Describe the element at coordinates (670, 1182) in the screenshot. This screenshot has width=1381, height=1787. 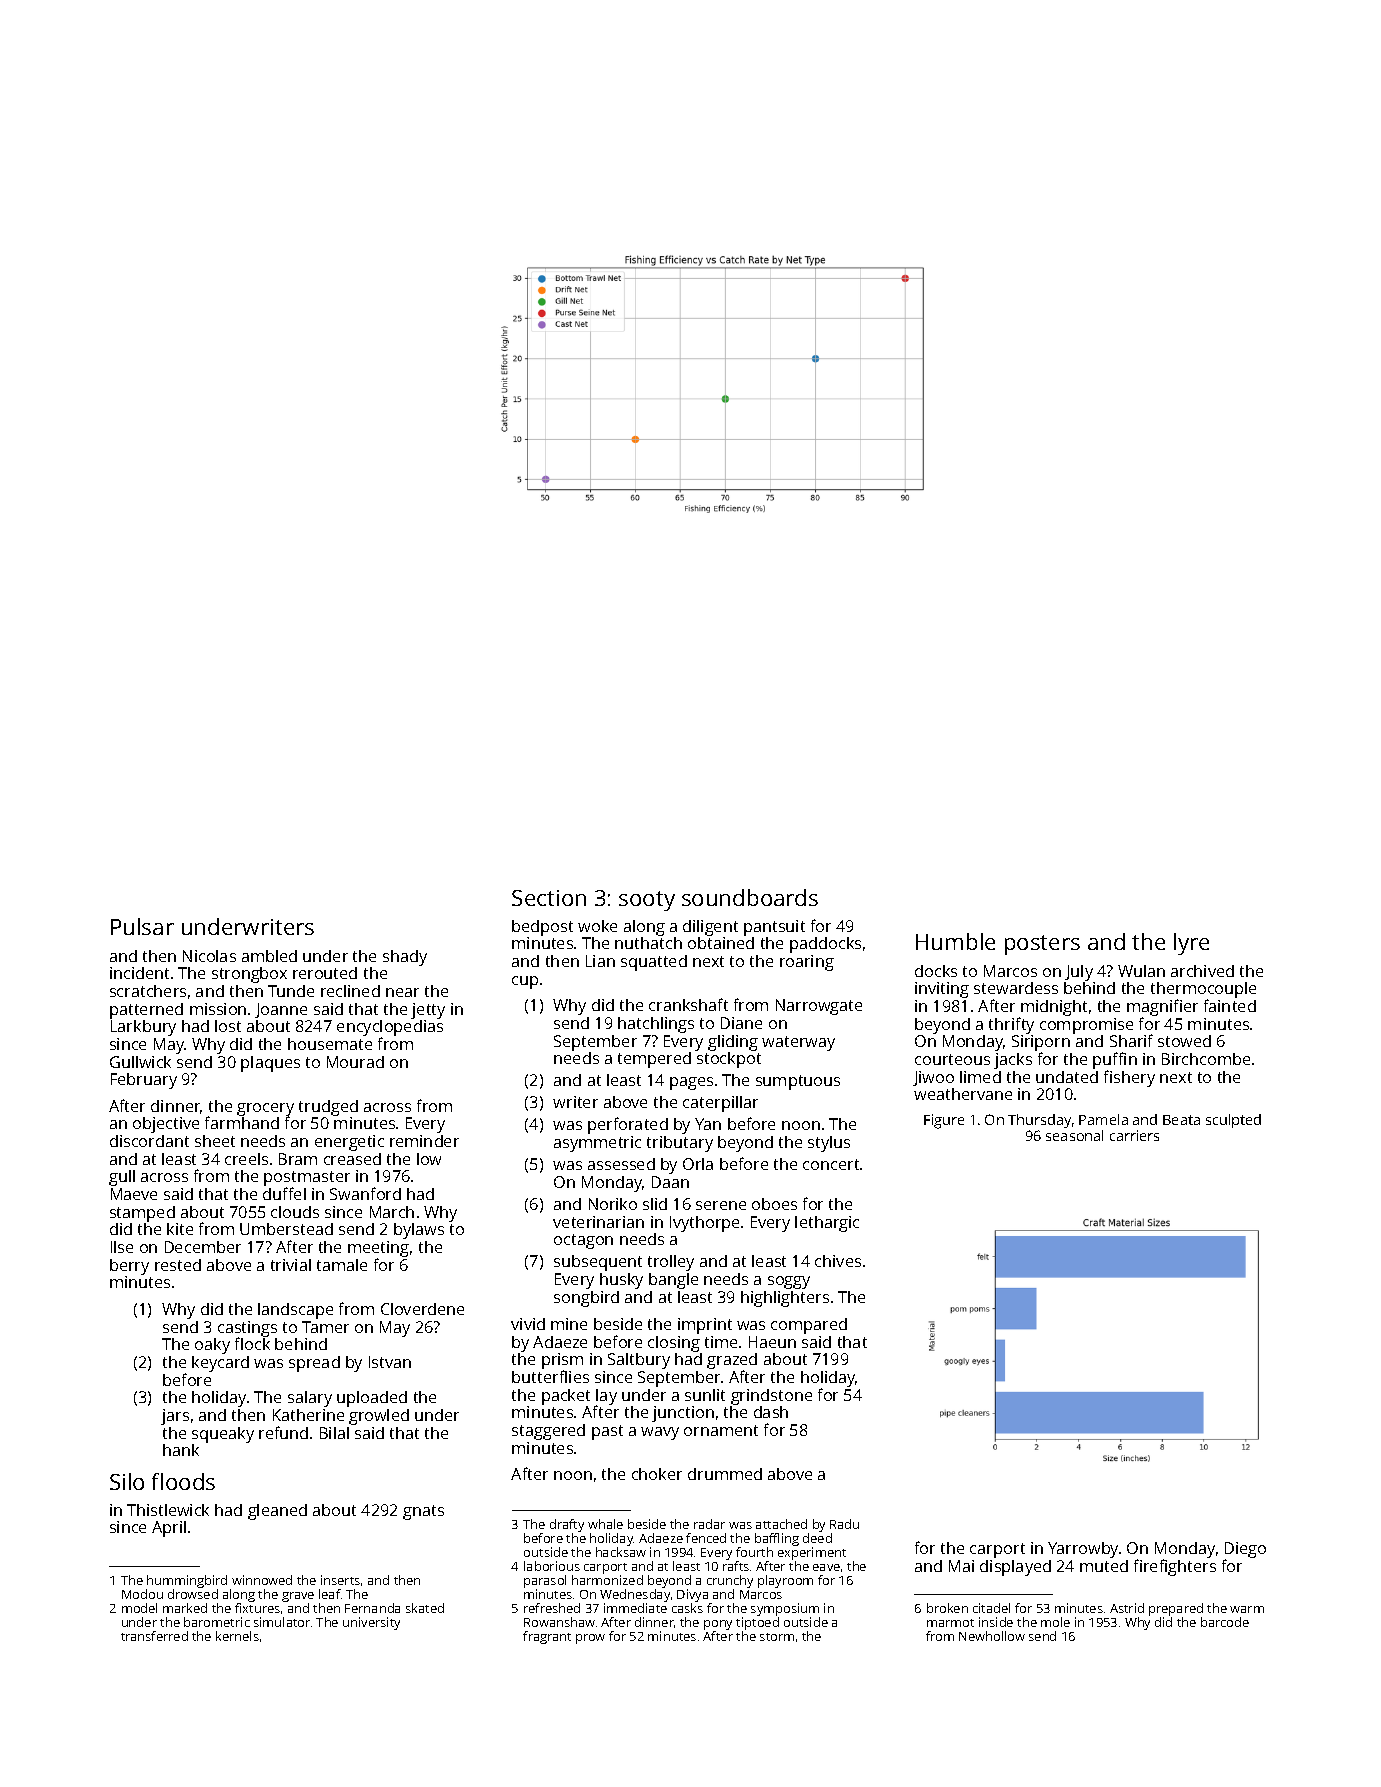
I see `Daan` at that location.
